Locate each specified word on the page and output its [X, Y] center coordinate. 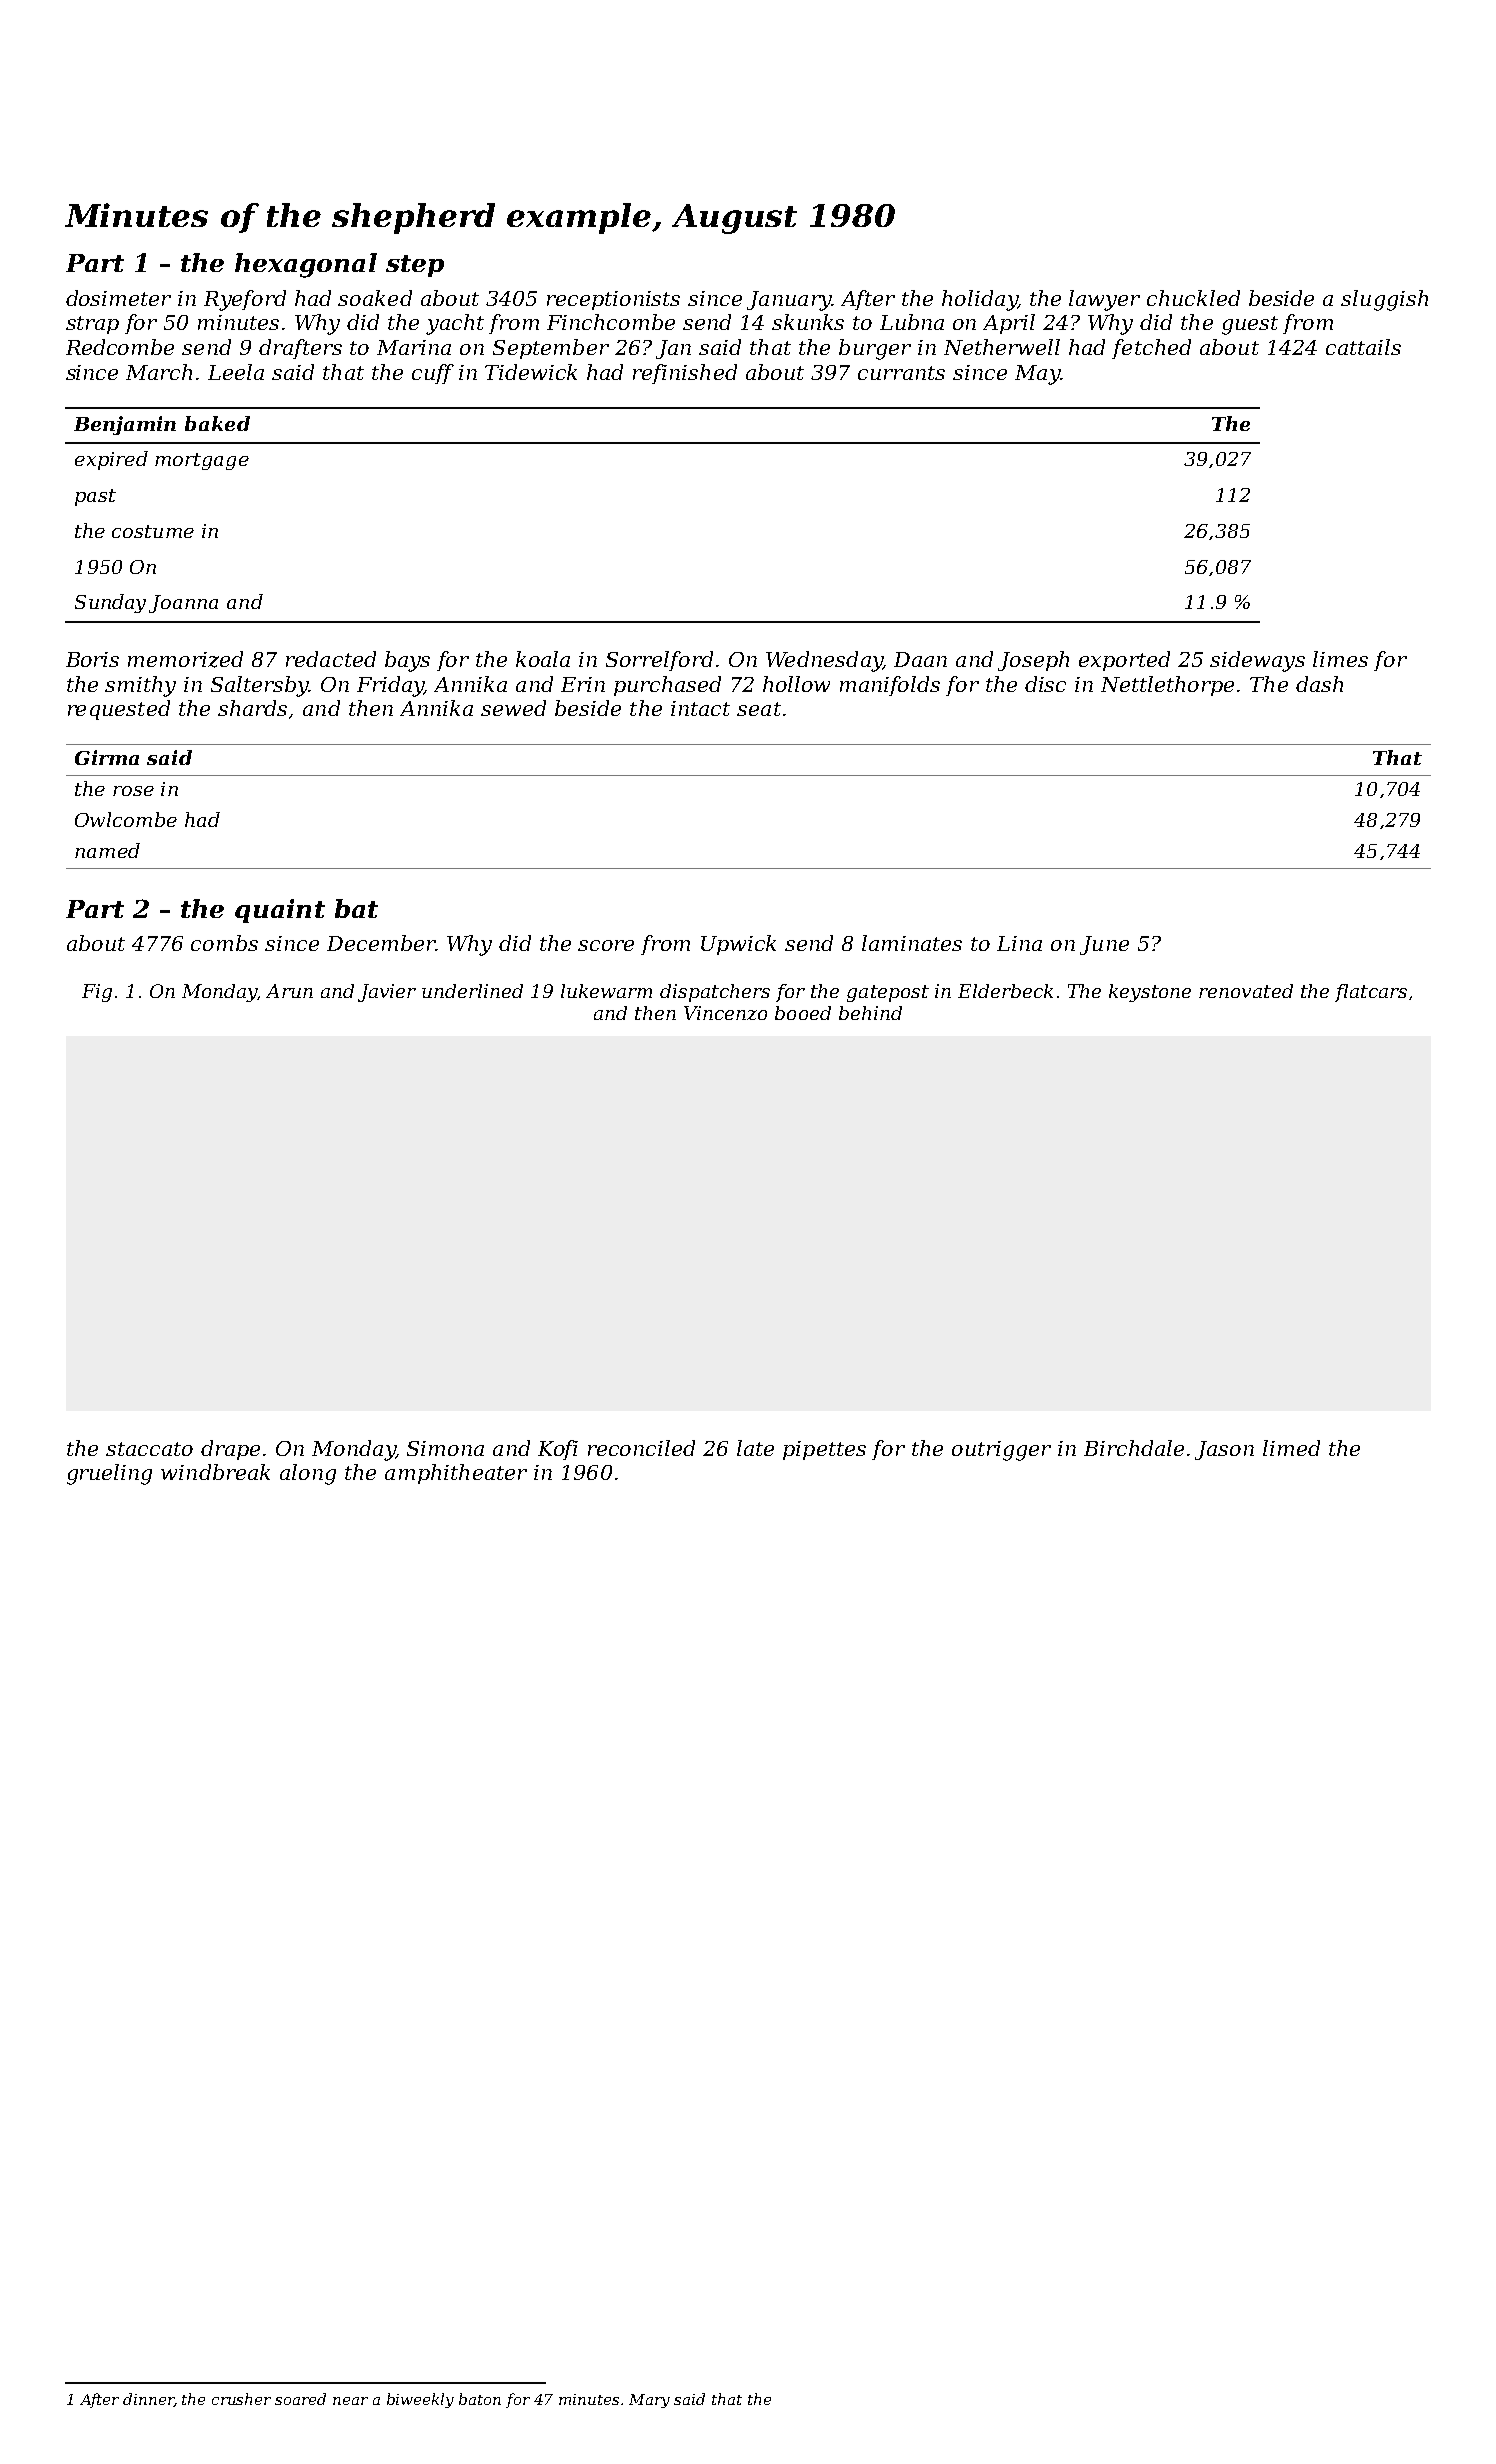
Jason [1224, 1450]
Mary [649, 2401]
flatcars [1371, 993]
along [308, 1474]
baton [480, 2399]
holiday [979, 300]
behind [870, 1013]
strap [92, 325]
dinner [148, 2400]
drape [230, 1450]
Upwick [738, 945]
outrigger [1001, 1451]
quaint [280, 911]
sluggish [1384, 300]
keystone [1150, 993]
